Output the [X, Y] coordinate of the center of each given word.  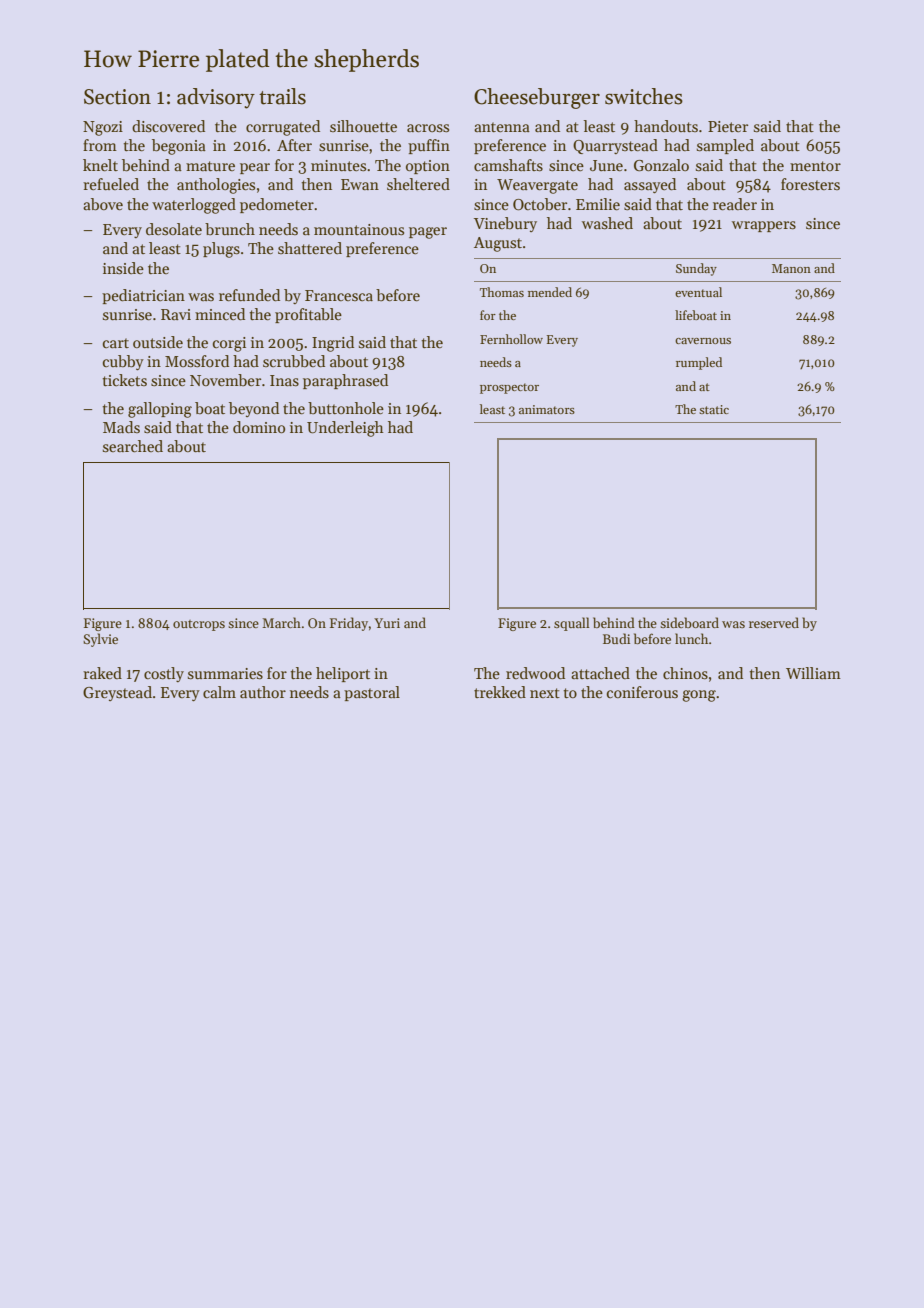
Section [117, 97]
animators [547, 409]
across [428, 128]
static [714, 409]
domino [259, 427]
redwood [535, 673]
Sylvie [100, 640]
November [225, 380]
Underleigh [345, 429]
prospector [509, 388]
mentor [815, 166]
